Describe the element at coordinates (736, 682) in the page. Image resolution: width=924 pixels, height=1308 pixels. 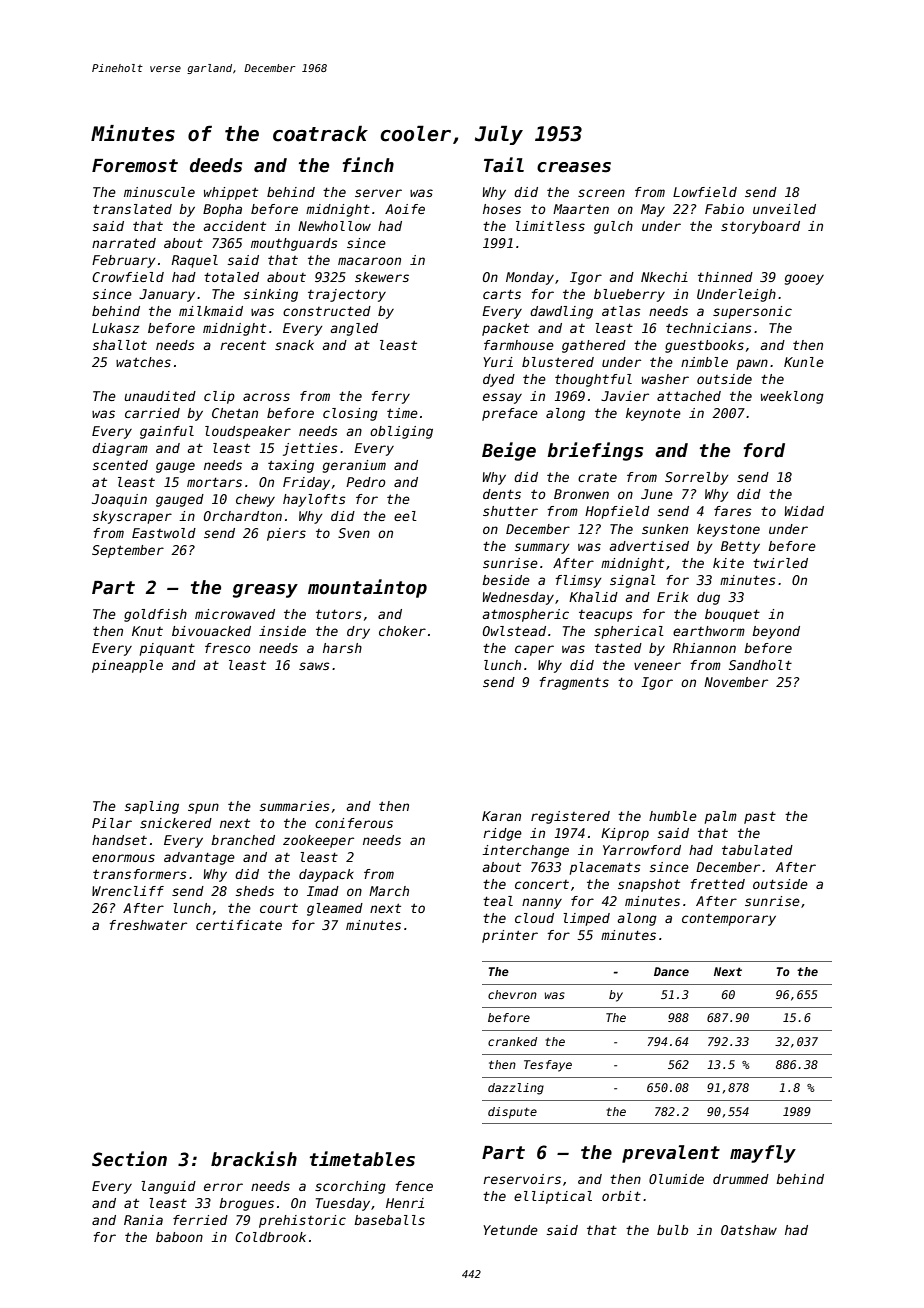
I see `November` at that location.
